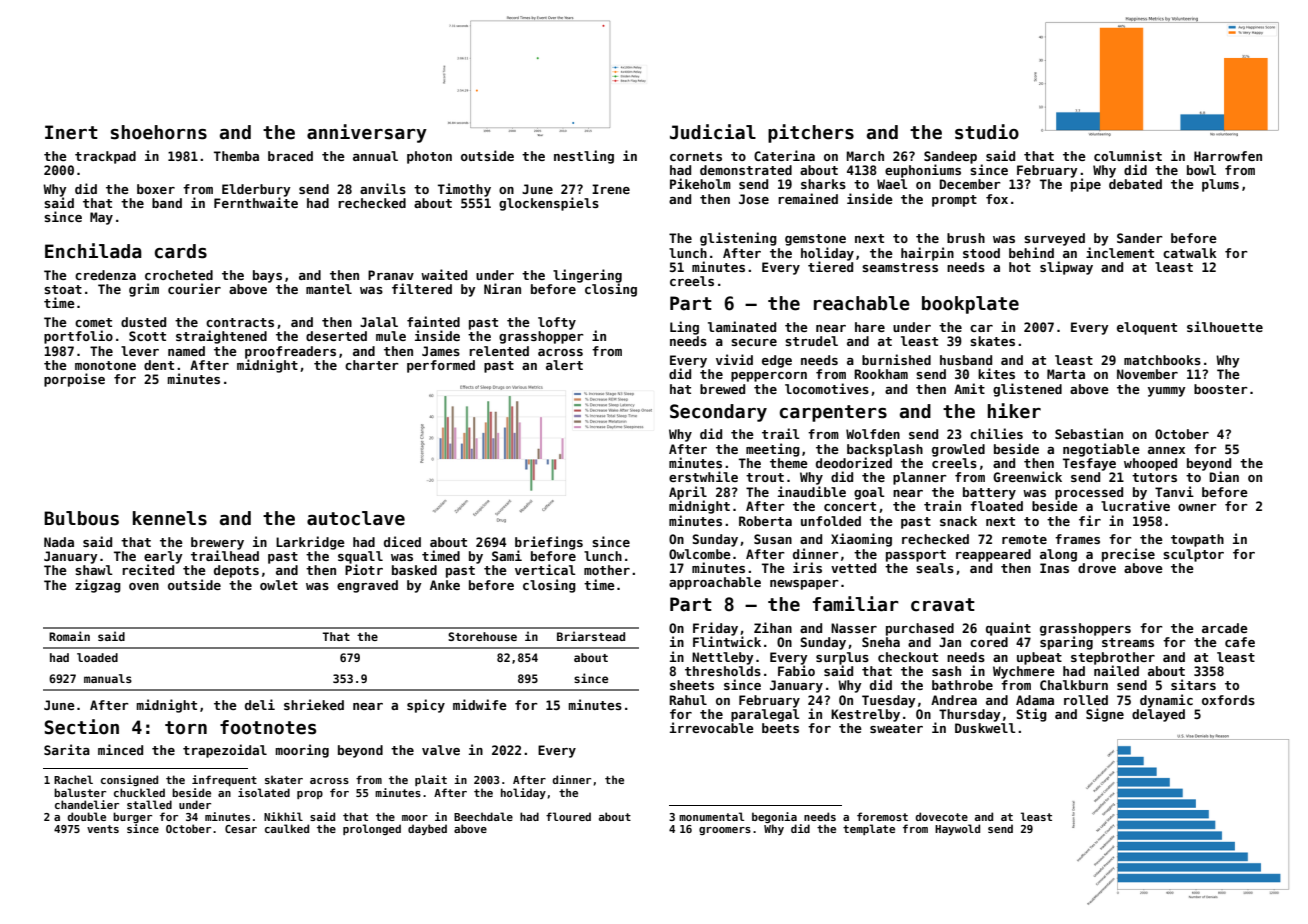 The width and height of the screenshot is (1308, 924). Describe the element at coordinates (367, 586) in the screenshot. I see `engraved` at that location.
